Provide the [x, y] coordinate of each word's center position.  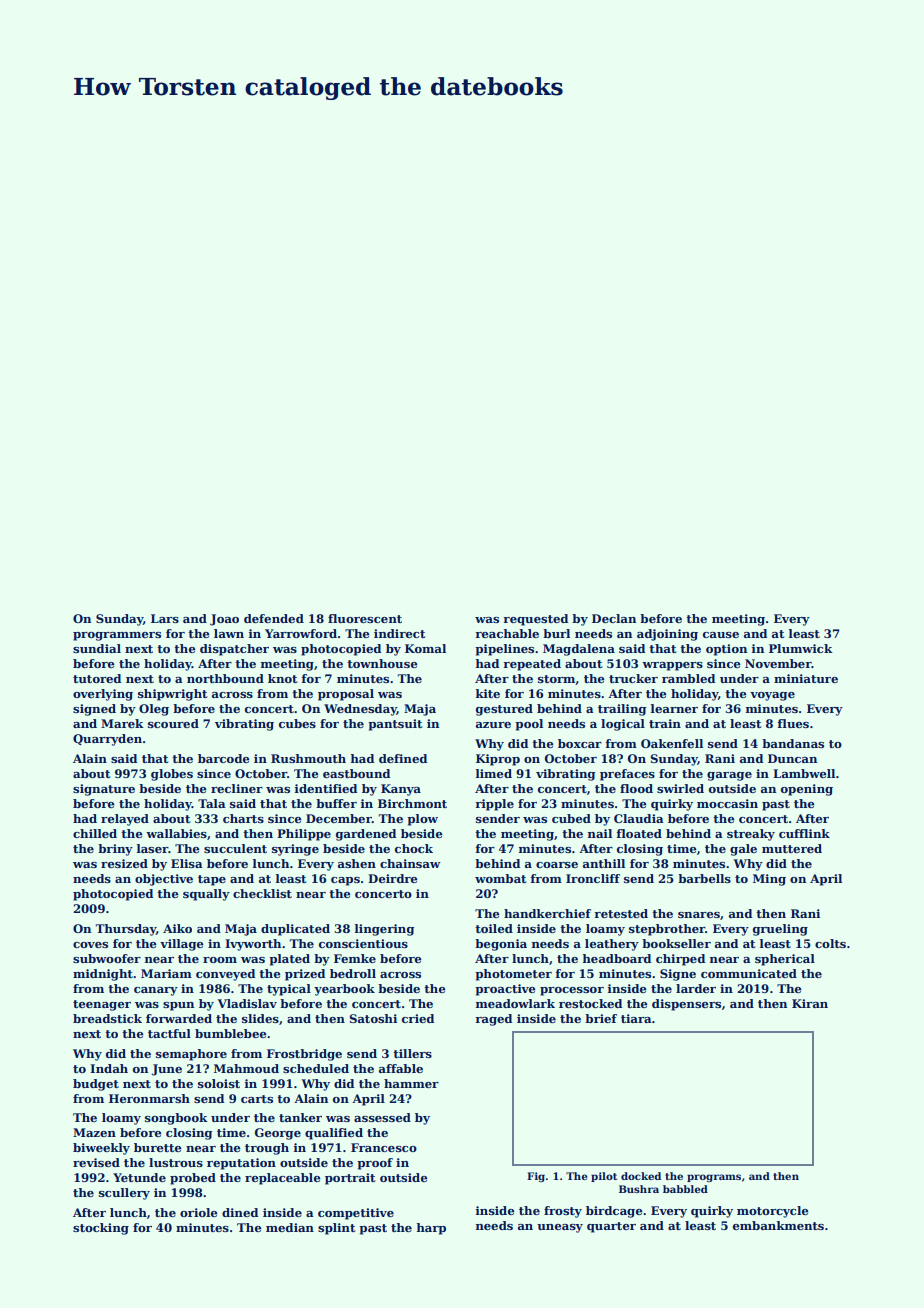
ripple [495, 805]
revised [96, 1162]
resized [124, 863]
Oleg [154, 710]
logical [623, 725]
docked [641, 1176]
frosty [563, 1212]
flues [793, 723]
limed [494, 773]
